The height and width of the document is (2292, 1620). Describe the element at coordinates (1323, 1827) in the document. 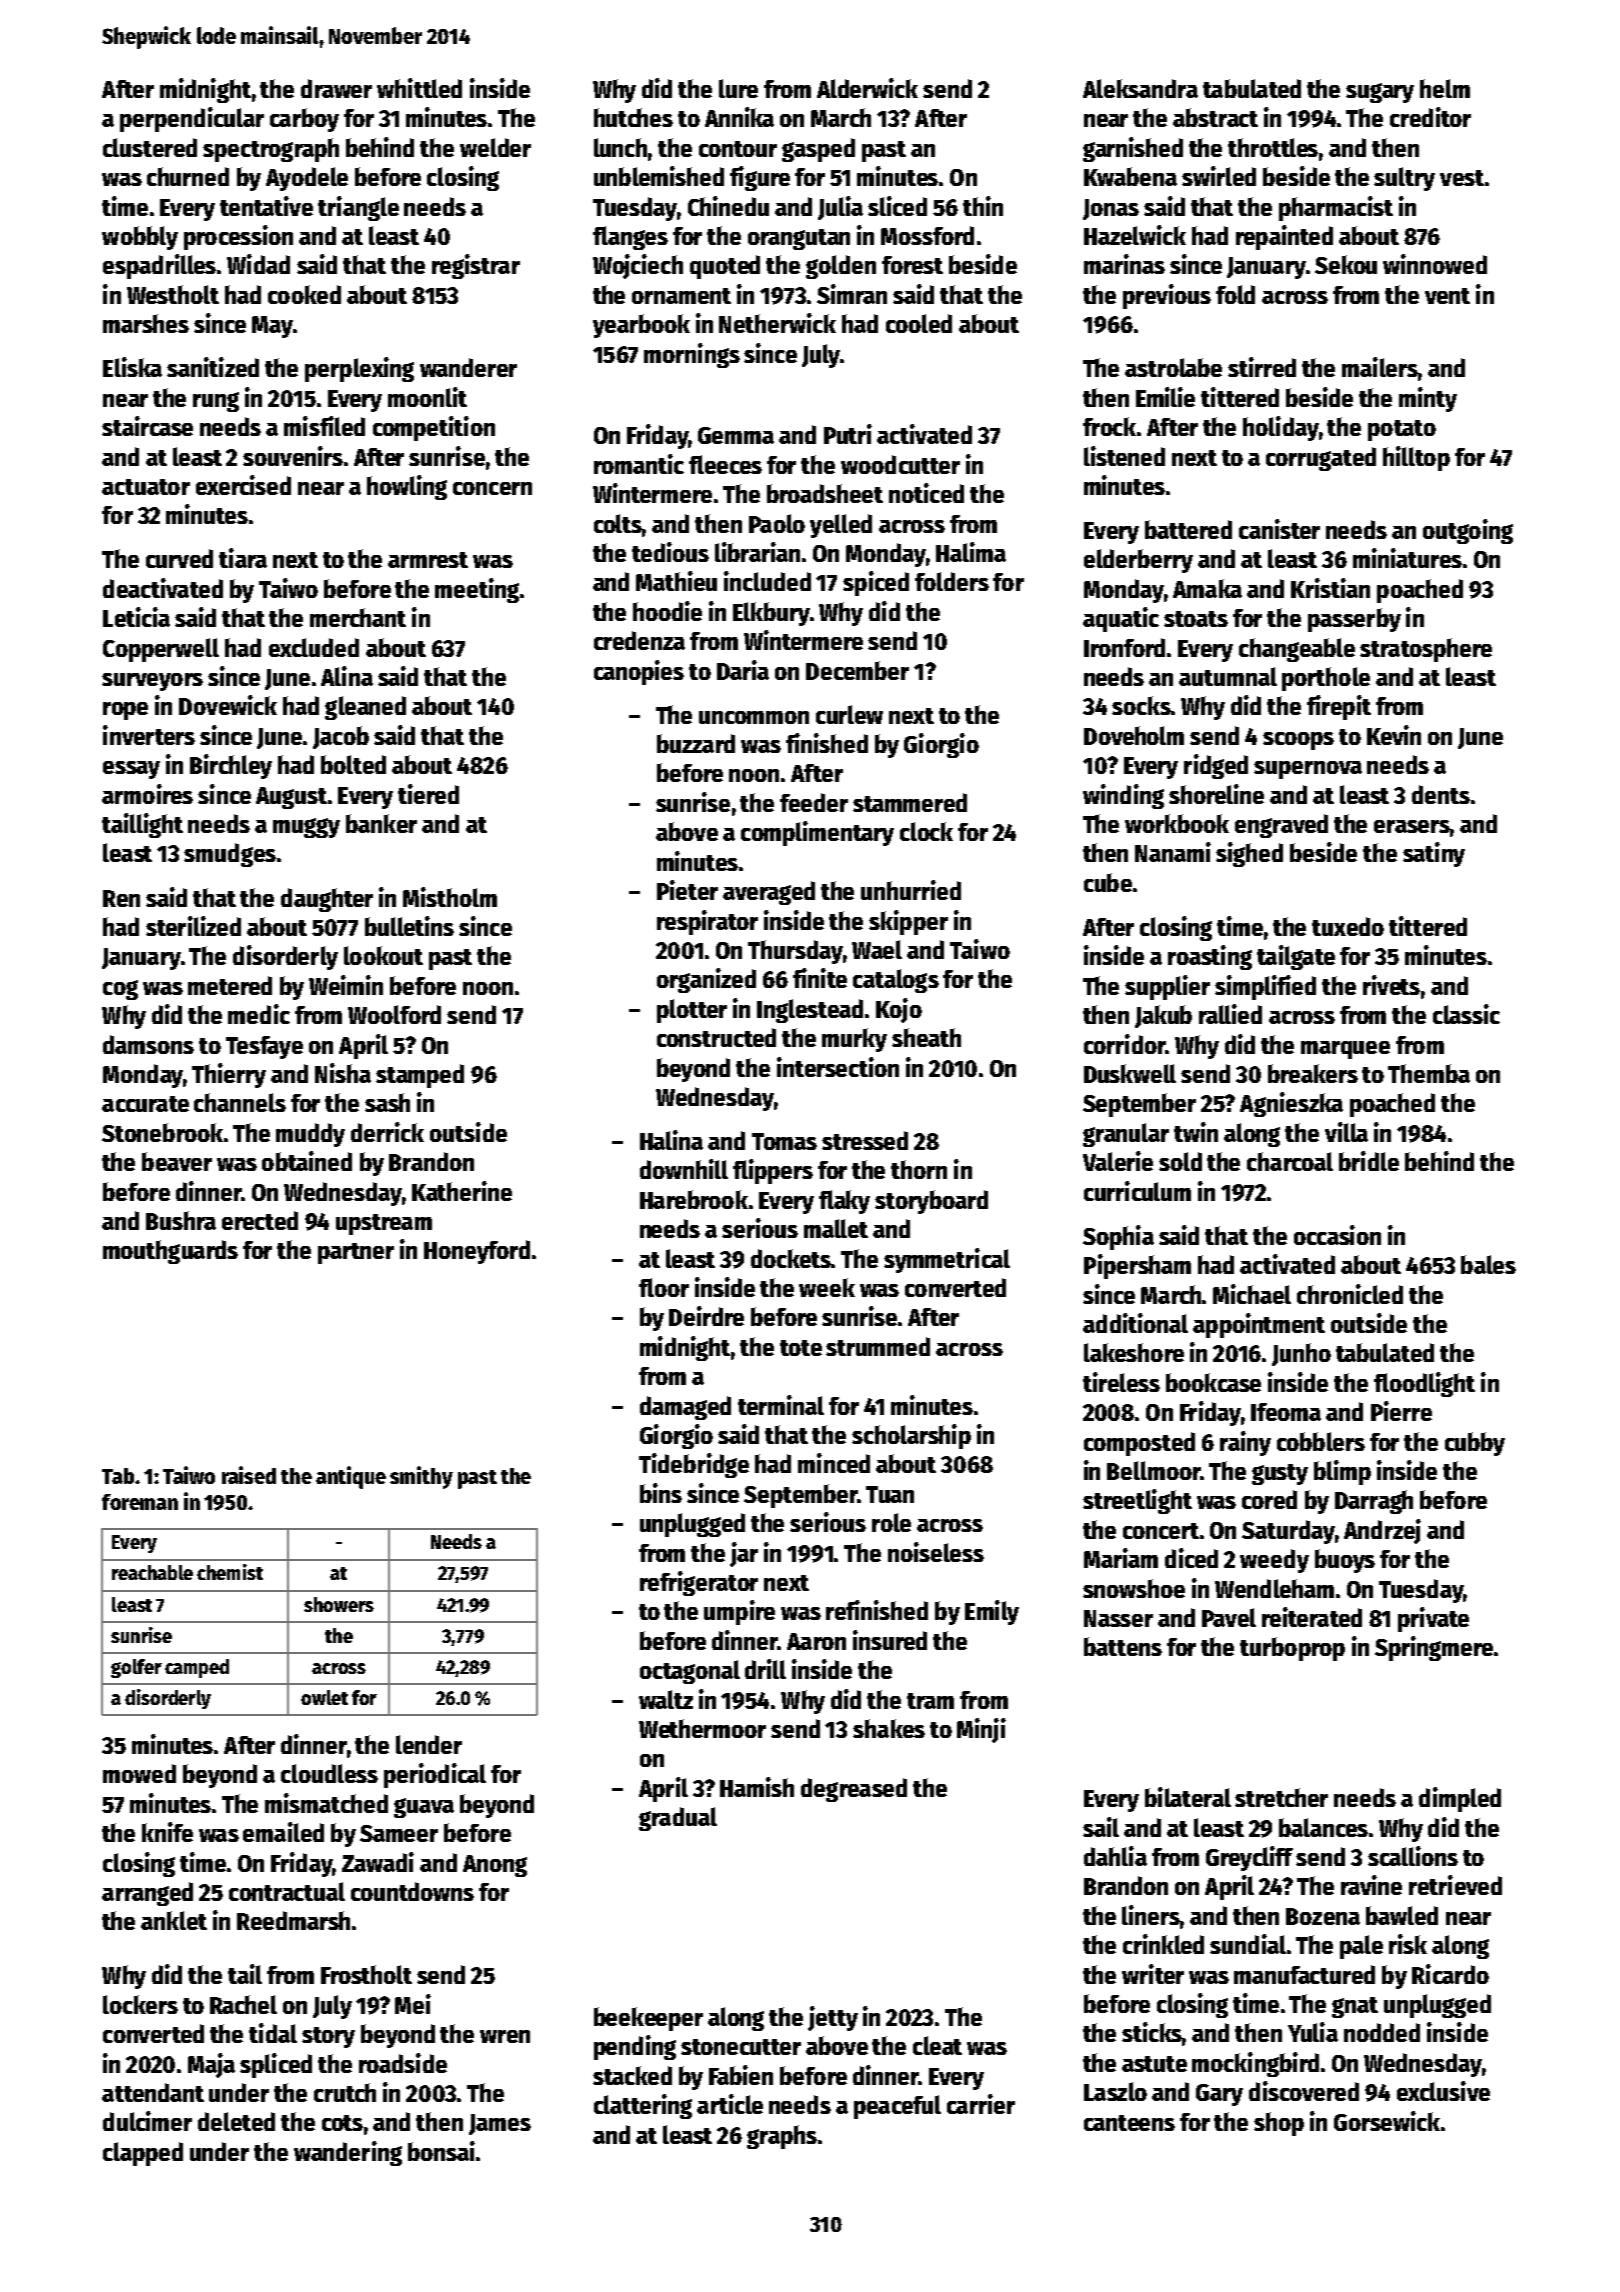

I see `balances` at that location.
